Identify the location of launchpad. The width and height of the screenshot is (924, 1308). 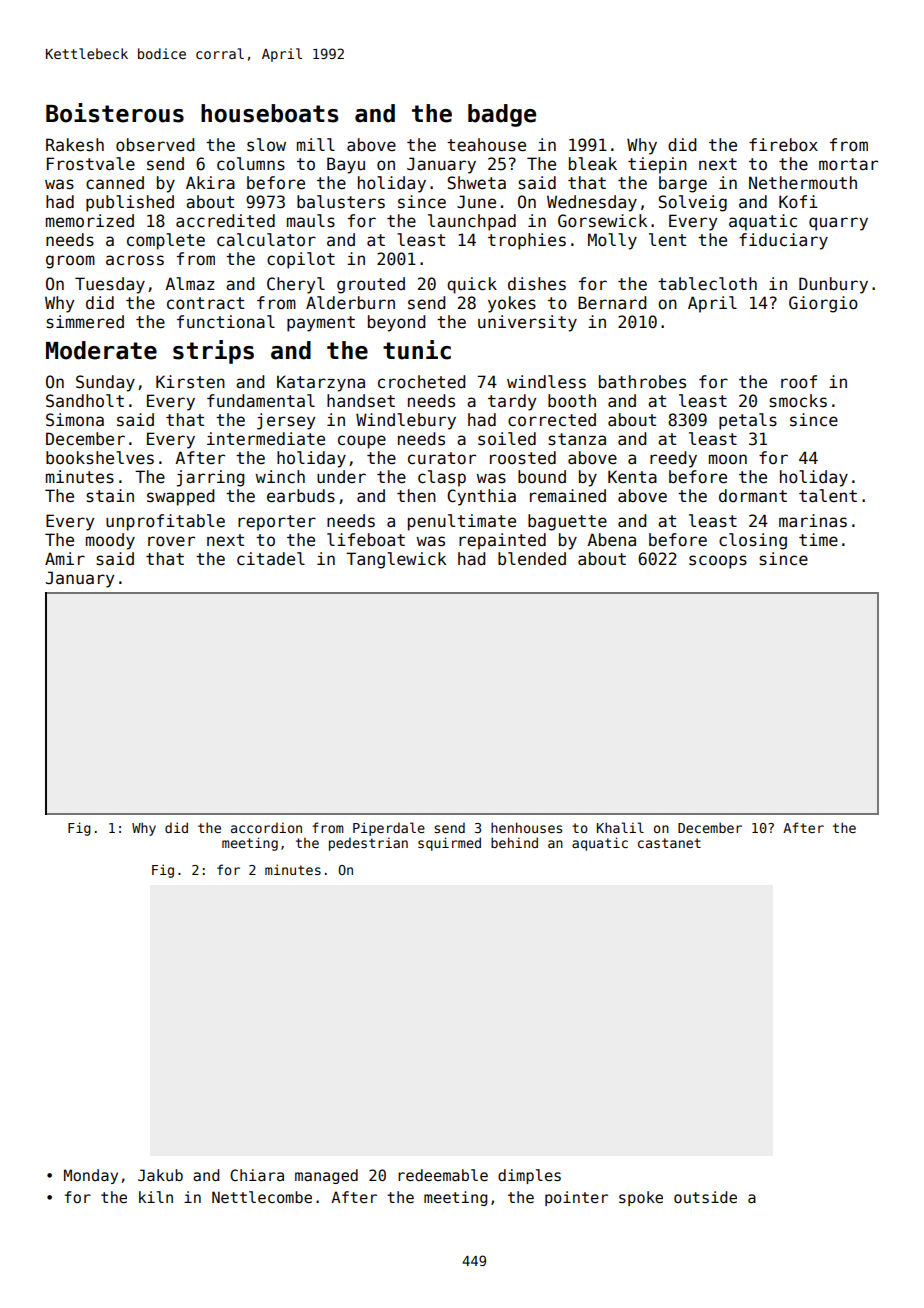
(472, 222).
